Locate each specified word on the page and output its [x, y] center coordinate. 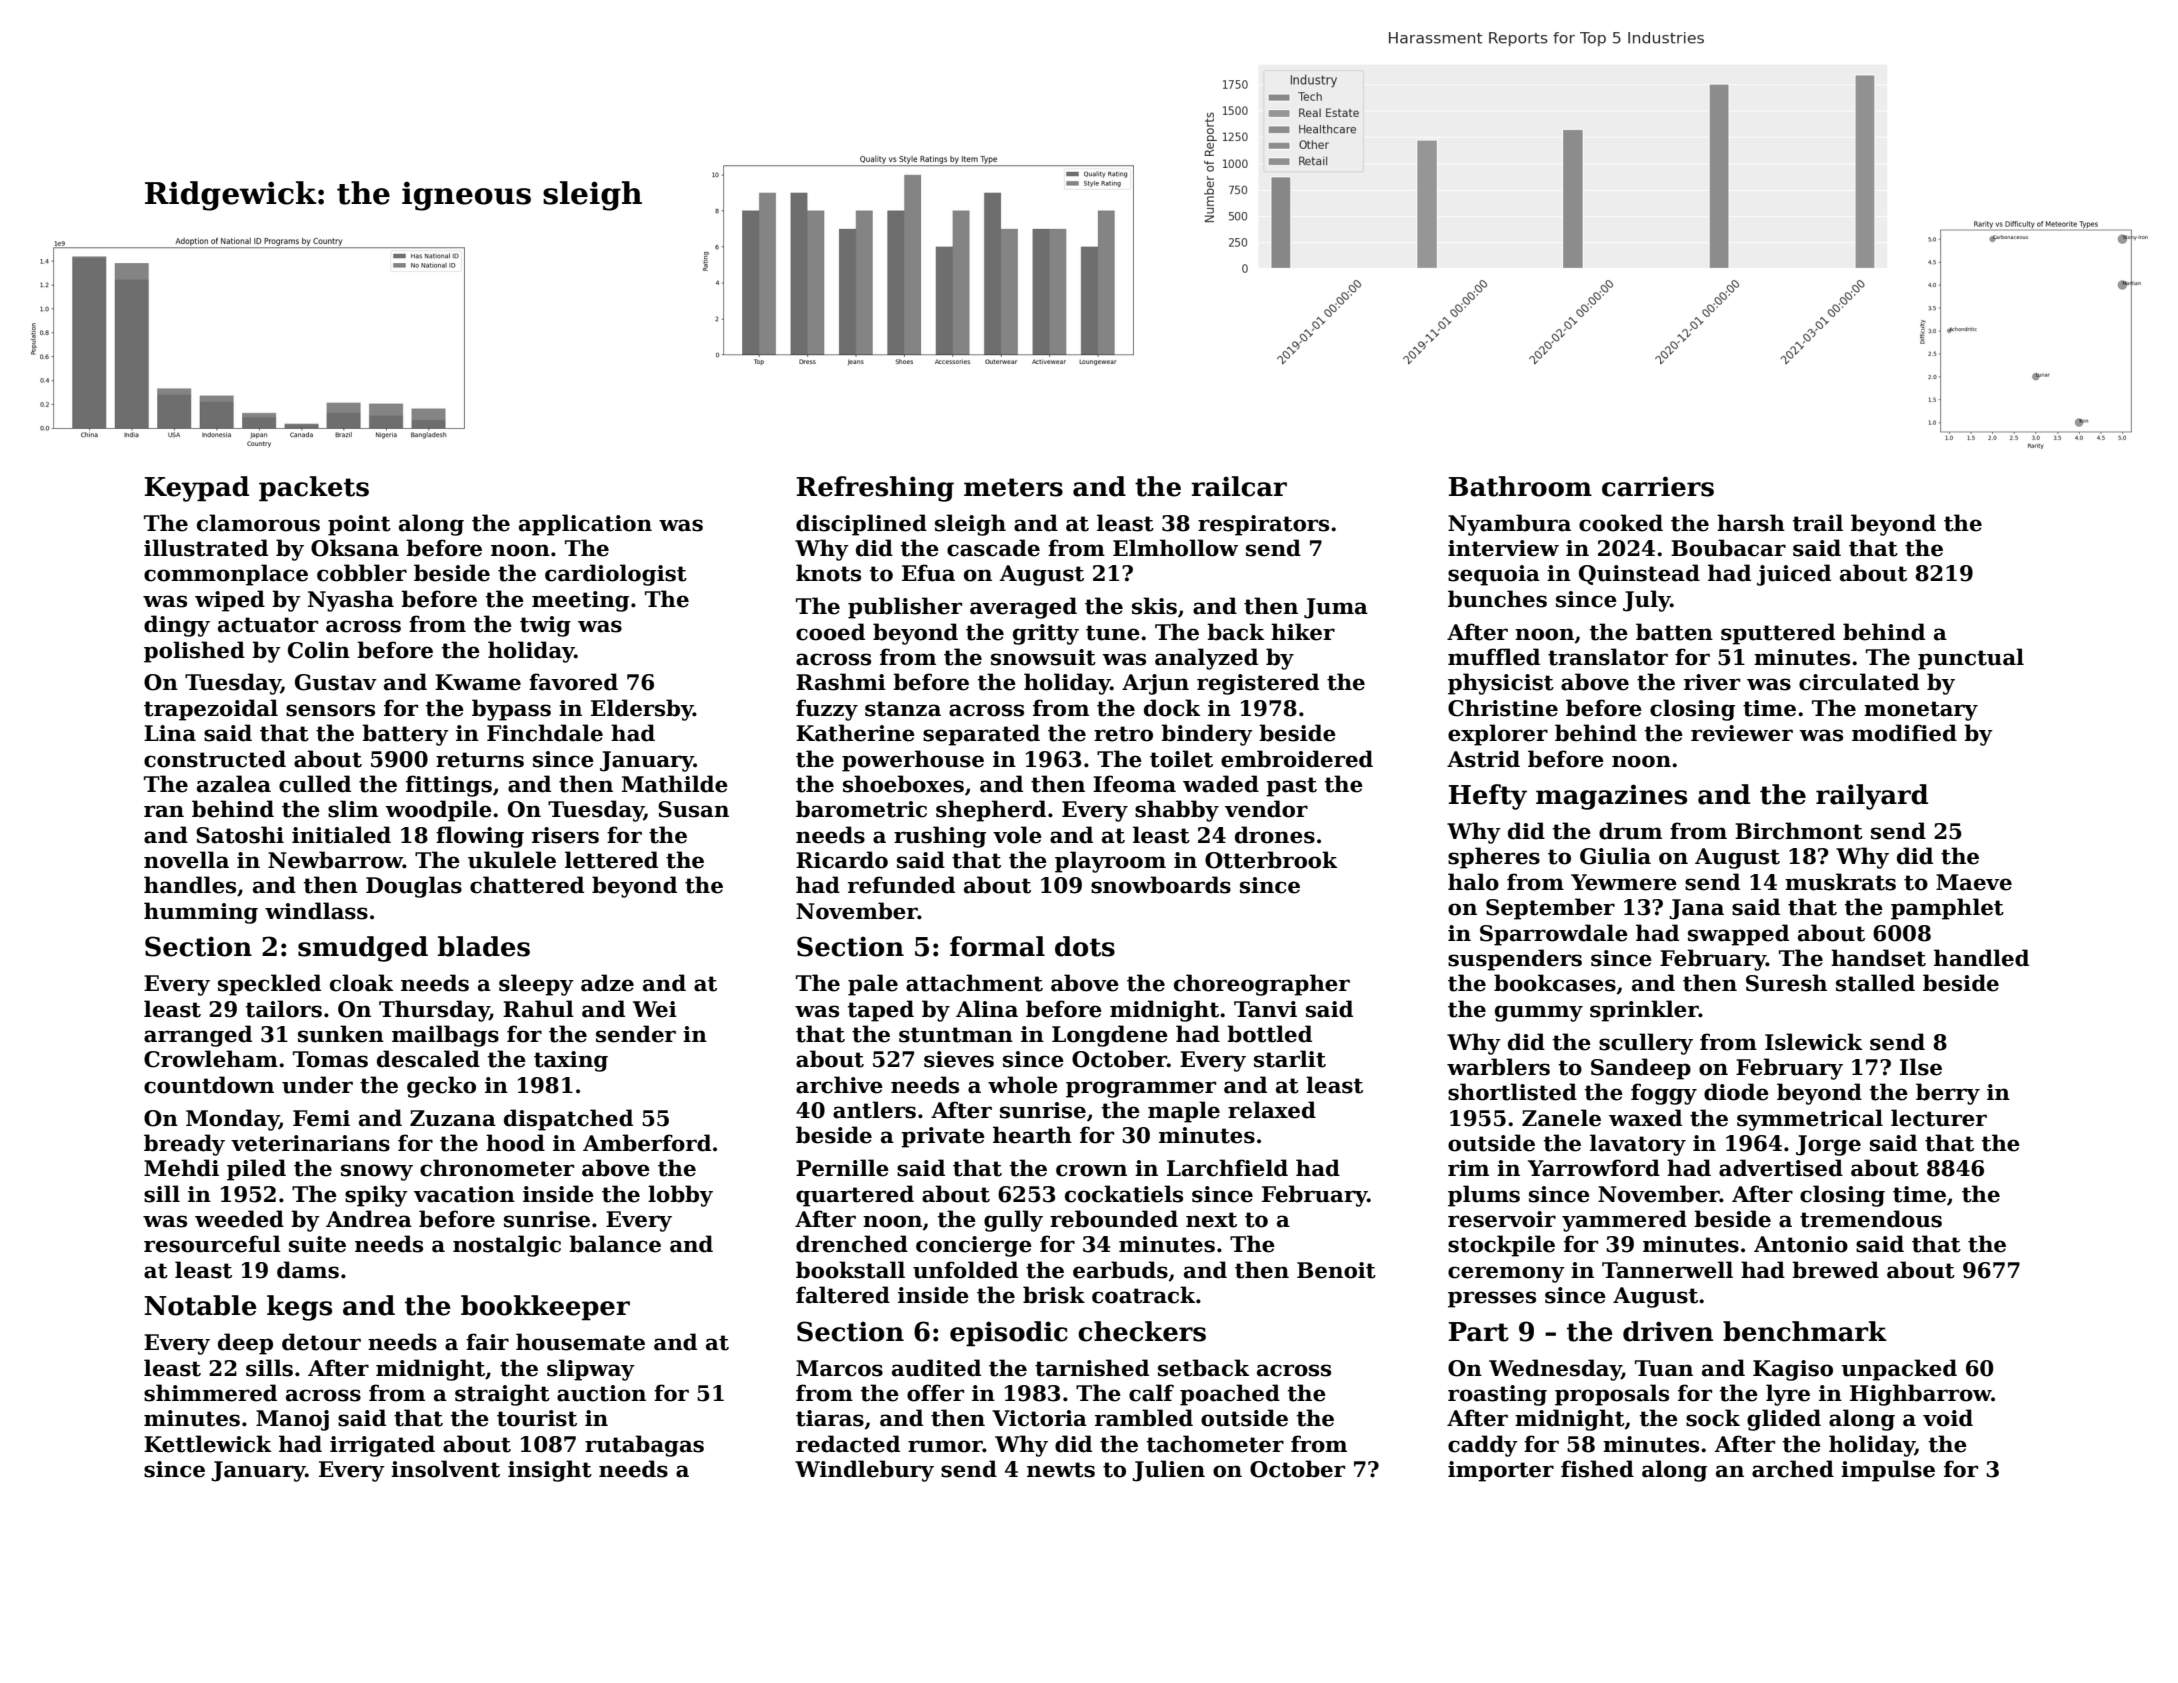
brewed [1835, 1270]
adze [607, 983]
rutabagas [644, 1446]
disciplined [861, 525]
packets [314, 489]
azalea [234, 784]
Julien [1168, 1471]
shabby [1177, 811]
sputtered [1778, 634]
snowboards [1161, 885]
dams [308, 1270]
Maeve [1974, 882]
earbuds [1120, 1270]
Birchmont [1799, 831]
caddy [1483, 1446]
